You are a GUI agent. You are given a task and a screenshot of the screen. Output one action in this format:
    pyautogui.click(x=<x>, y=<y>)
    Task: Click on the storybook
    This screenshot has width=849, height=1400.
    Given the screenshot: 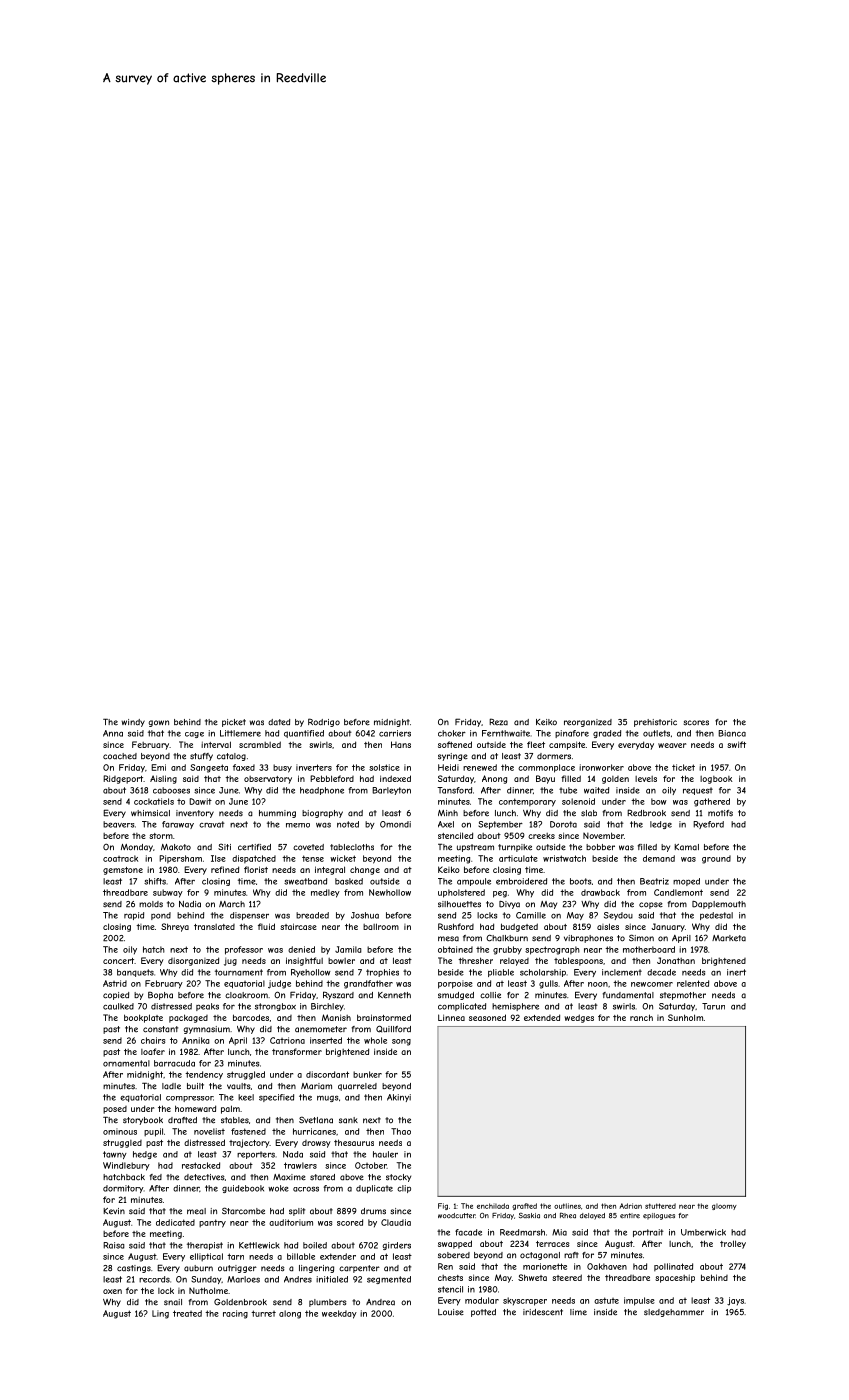 What is the action you would take?
    pyautogui.click(x=143, y=1121)
